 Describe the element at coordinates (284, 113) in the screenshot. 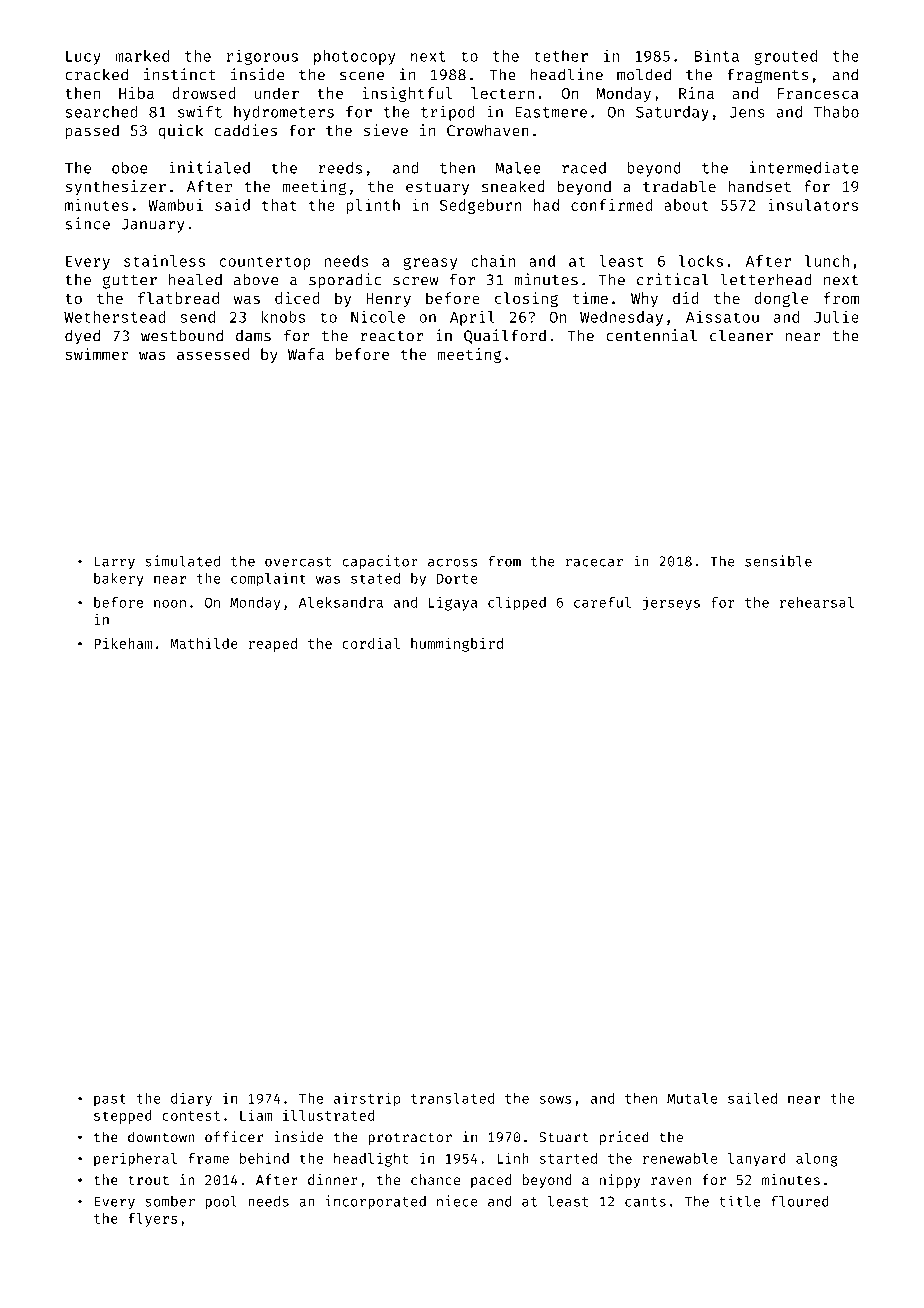

I see `hydrometers` at that location.
